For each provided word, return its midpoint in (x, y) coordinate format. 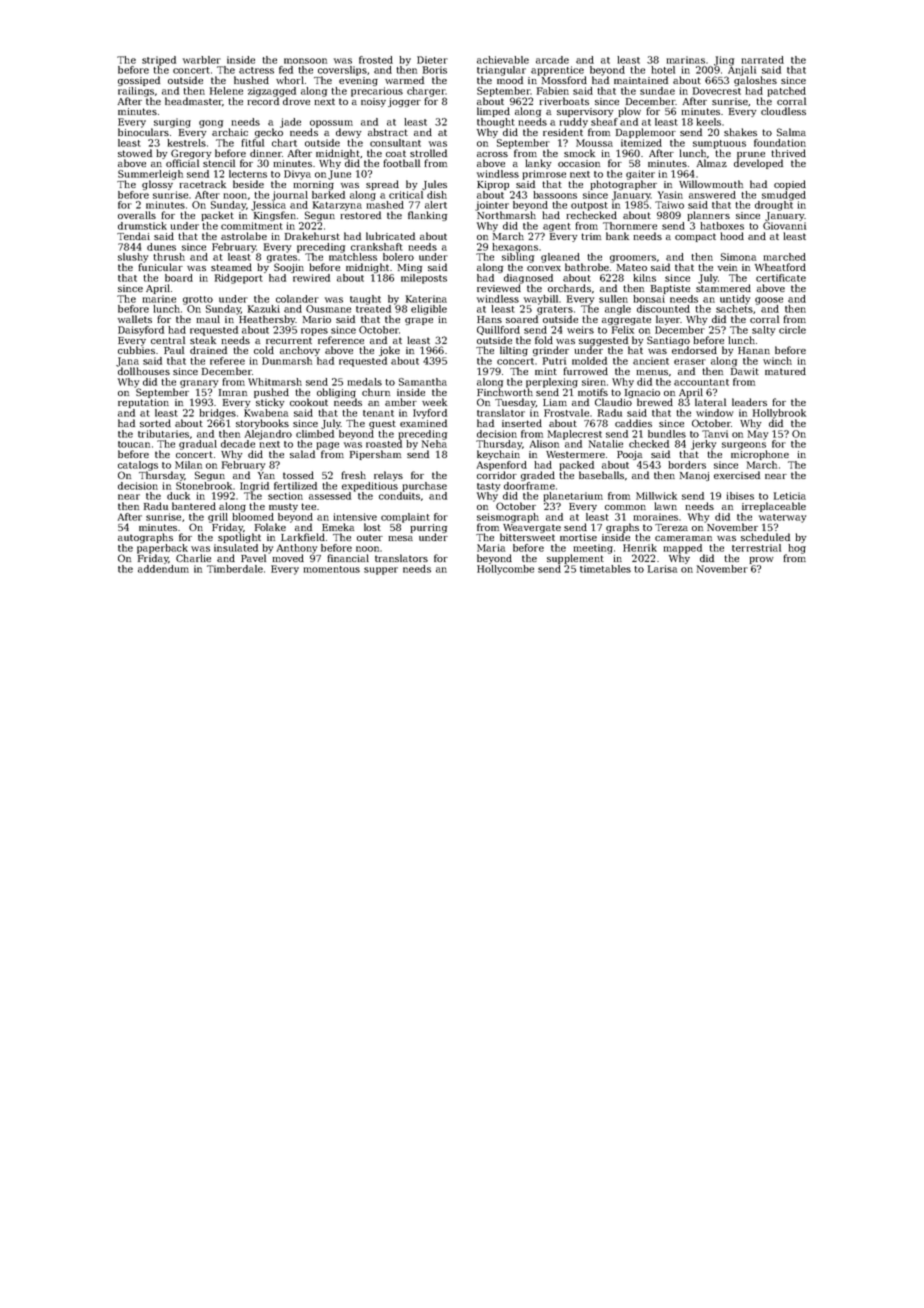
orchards (569, 288)
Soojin (289, 268)
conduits (399, 496)
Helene (226, 91)
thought (496, 123)
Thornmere (630, 226)
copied (790, 185)
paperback (162, 549)
